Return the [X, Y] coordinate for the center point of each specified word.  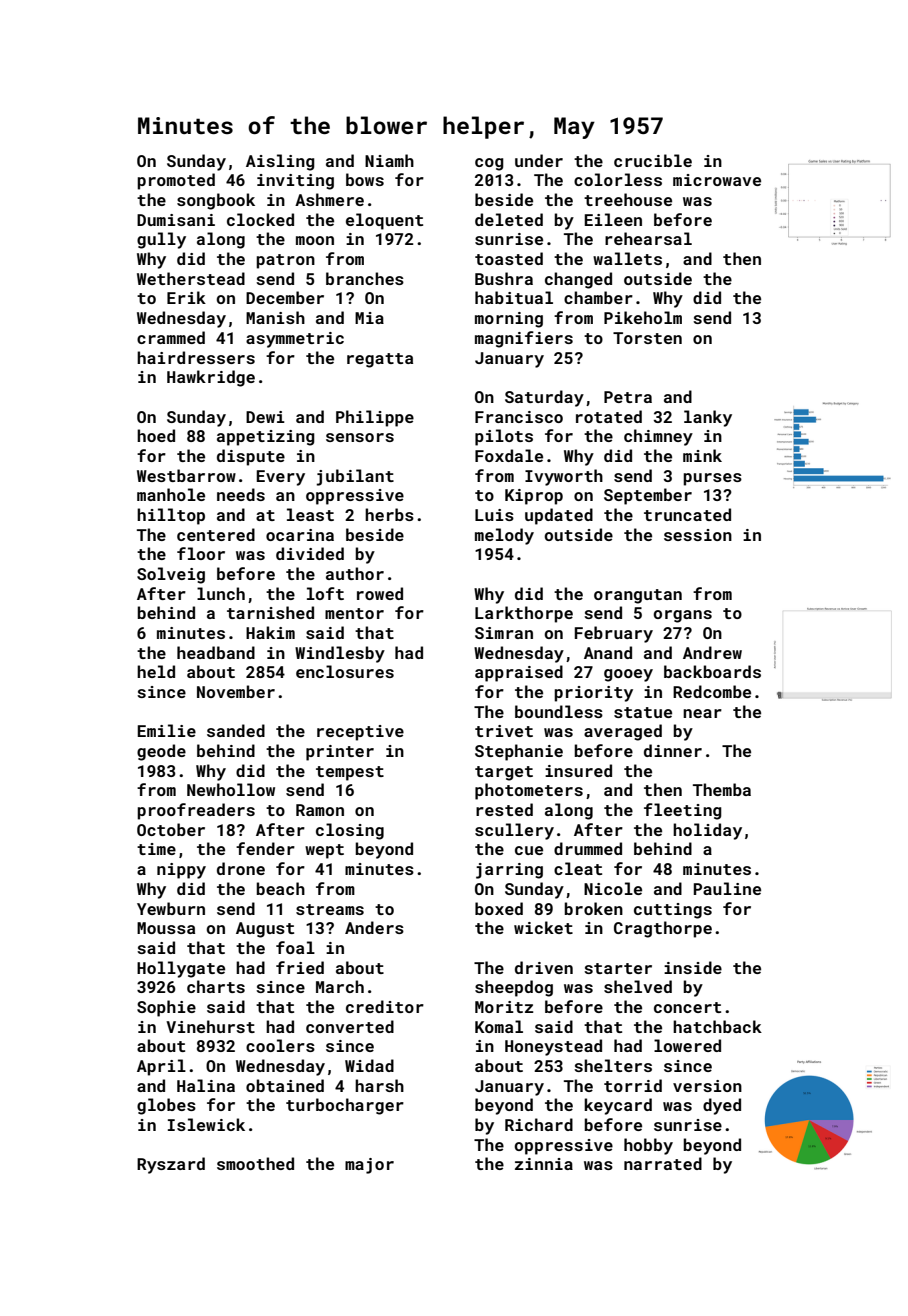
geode [161, 752]
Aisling [280, 162]
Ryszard [171, 1165]
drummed [588, 848]
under [539, 160]
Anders [374, 927]
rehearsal [648, 238]
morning [509, 320]
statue [643, 712]
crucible [653, 160]
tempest [350, 773]
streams [330, 909]
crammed [171, 337]
